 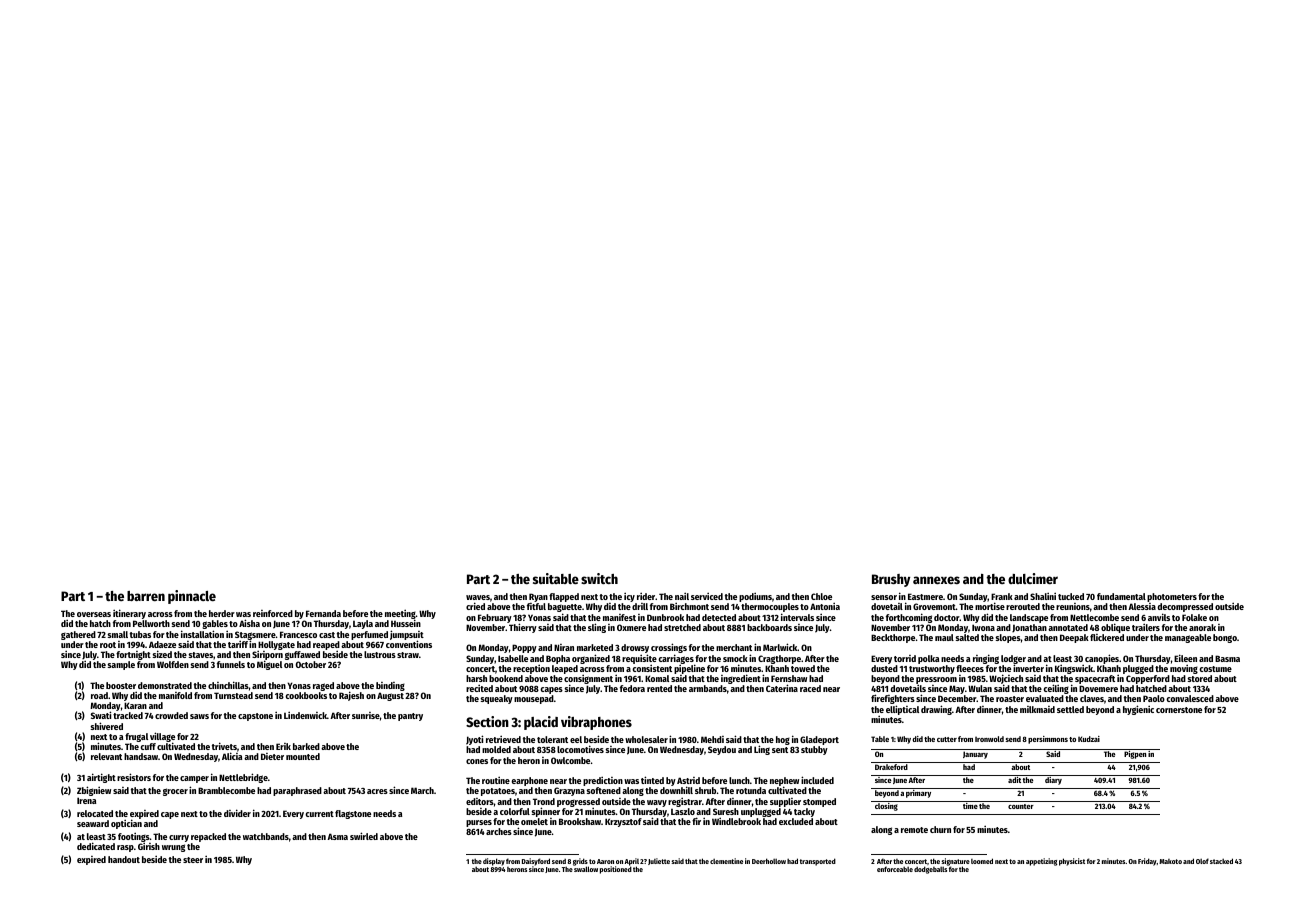 I want to click on overseas, so click(x=94, y=614).
